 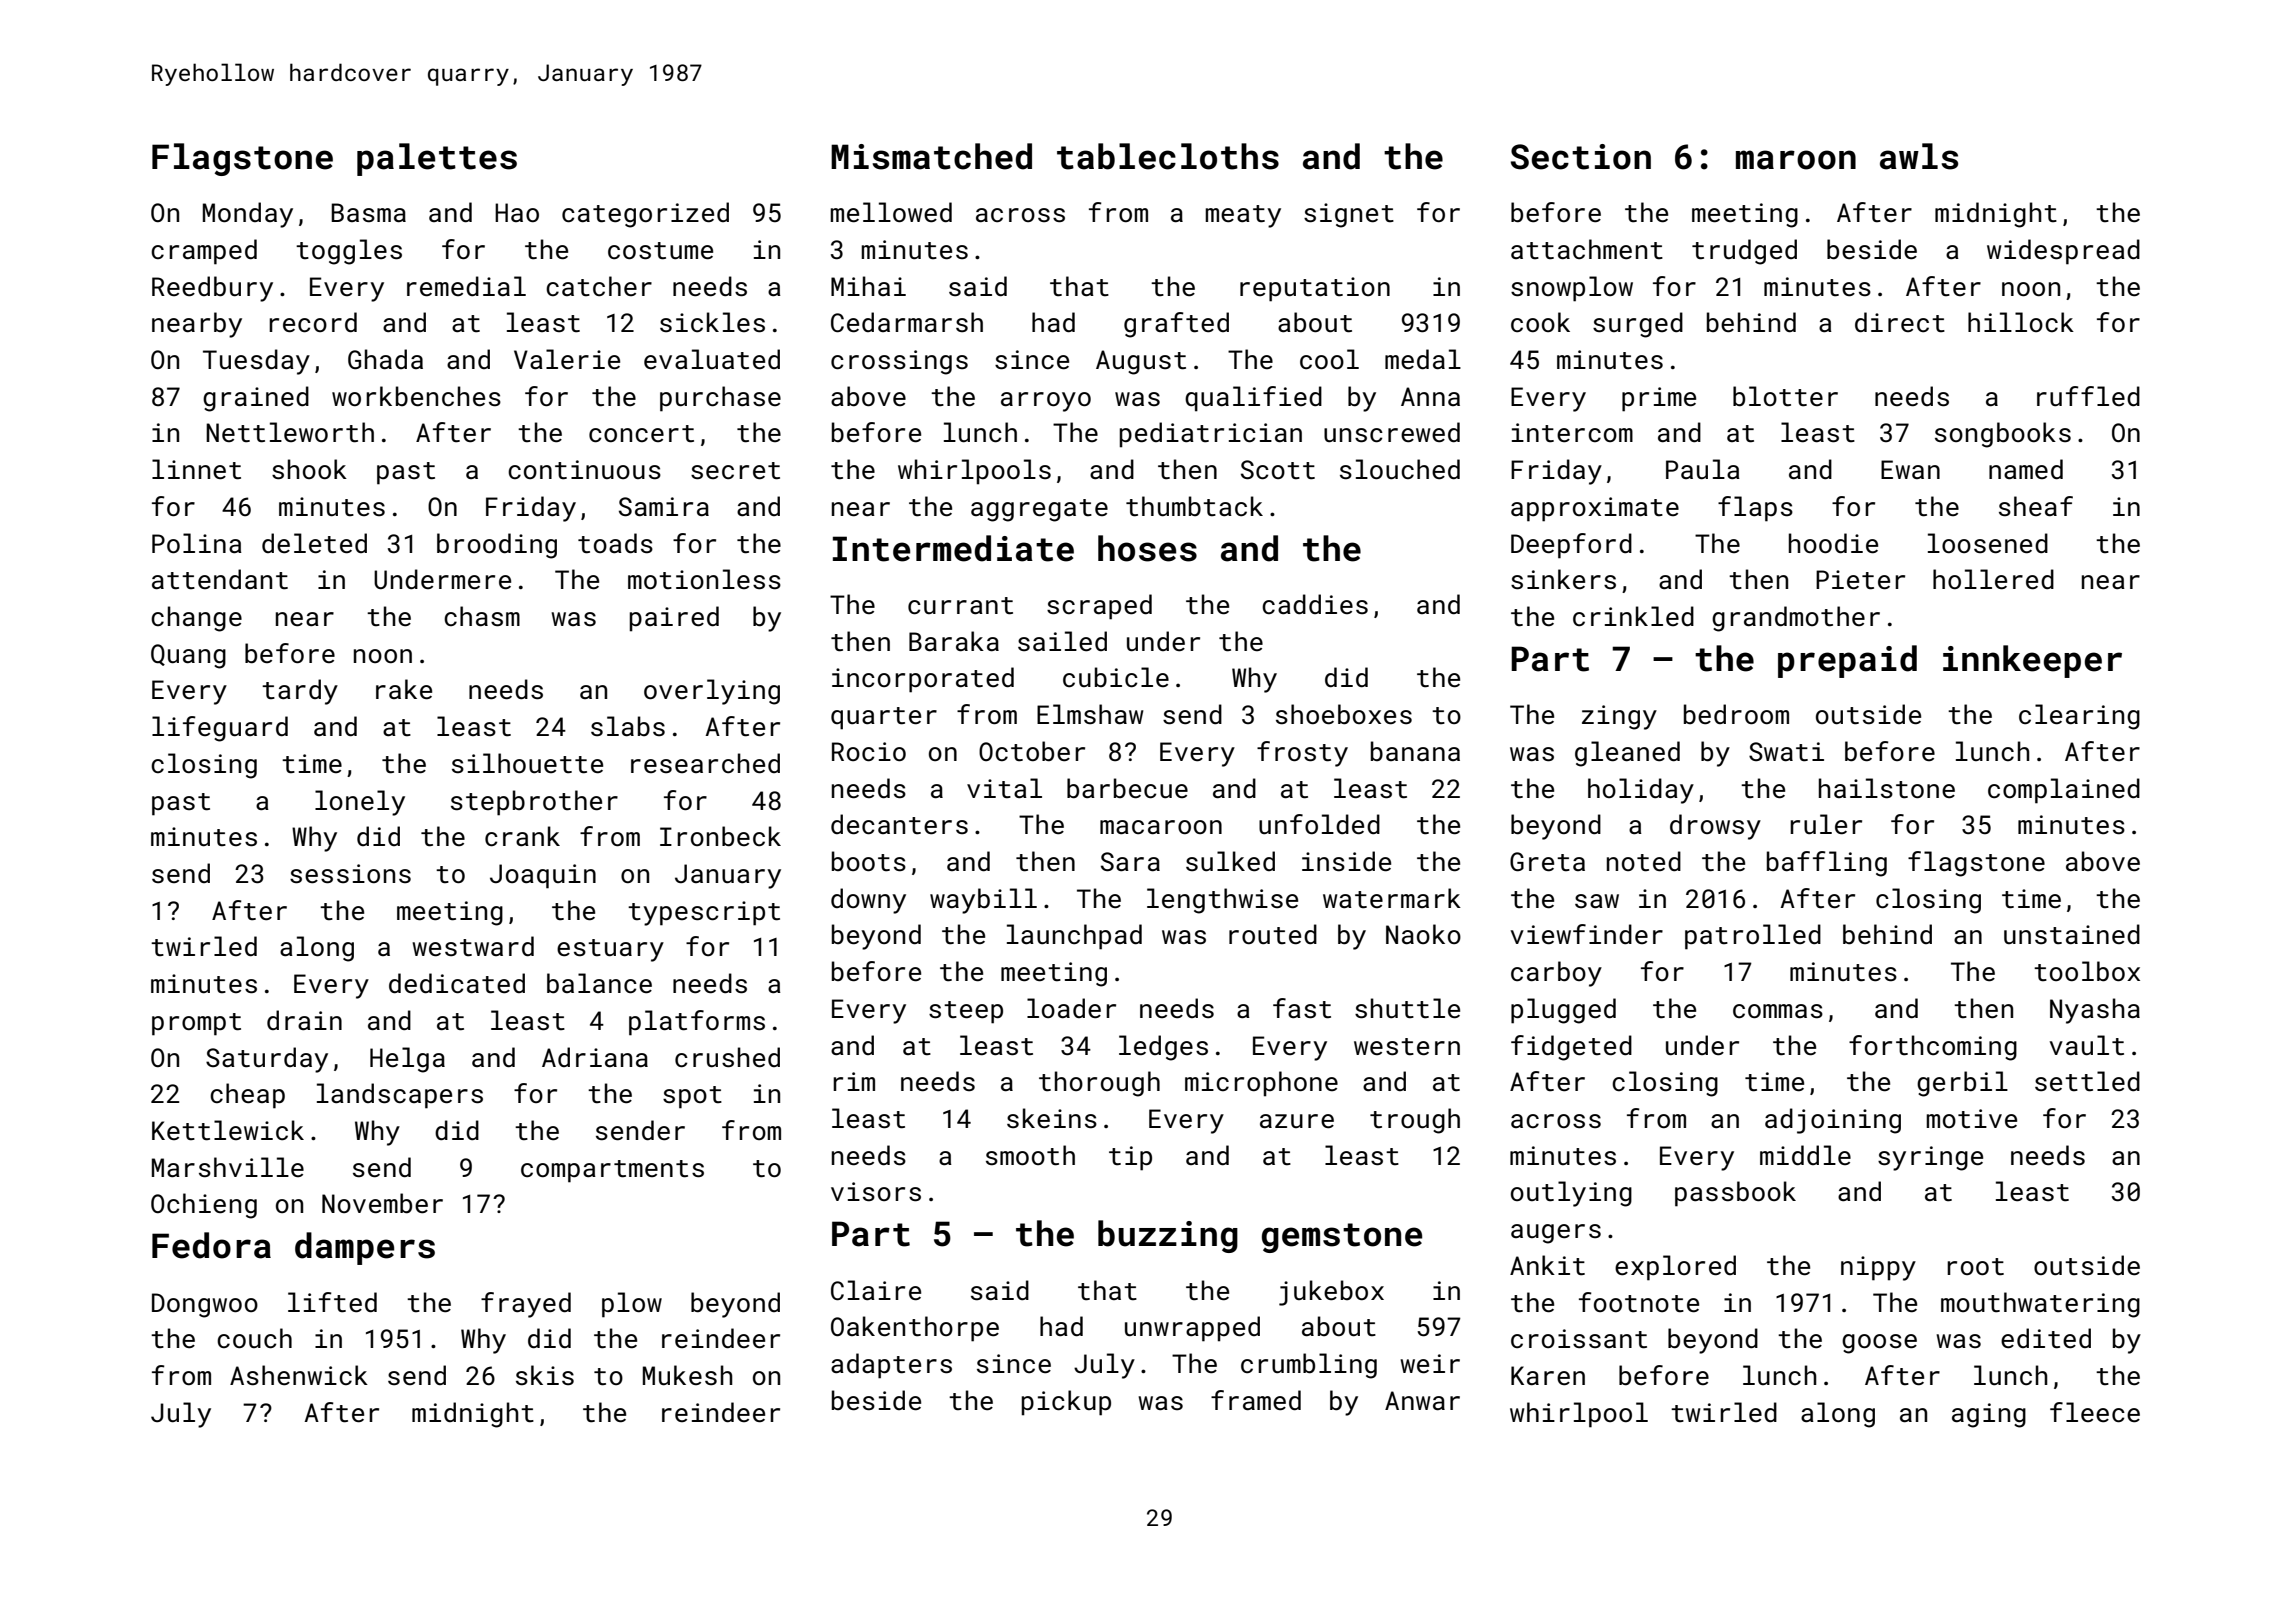 I want to click on grandmother, so click(x=1796, y=619).
